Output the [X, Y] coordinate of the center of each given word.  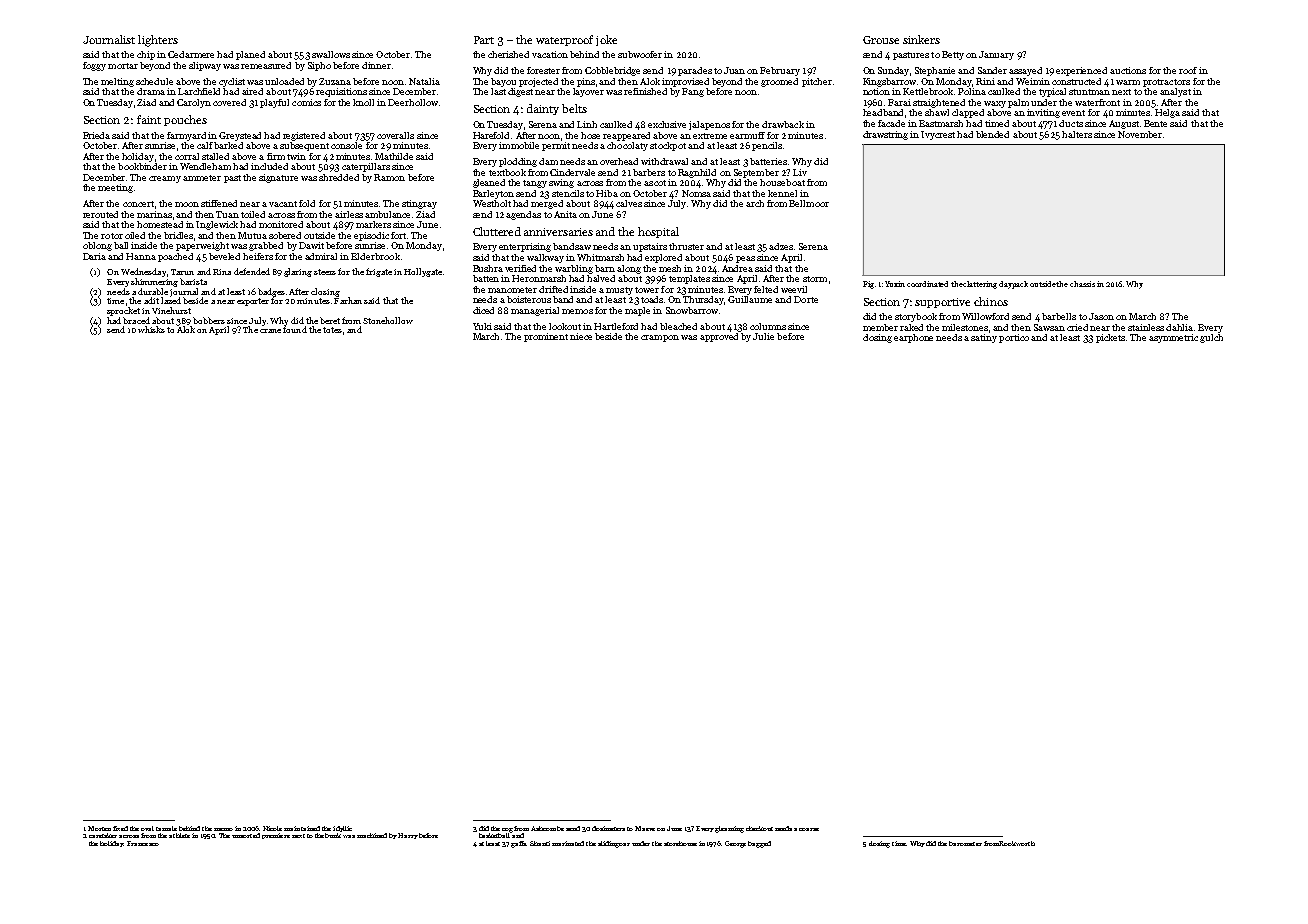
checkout [759, 828]
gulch [1211, 338]
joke [606, 40]
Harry [408, 836]
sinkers [921, 39]
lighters [158, 41]
